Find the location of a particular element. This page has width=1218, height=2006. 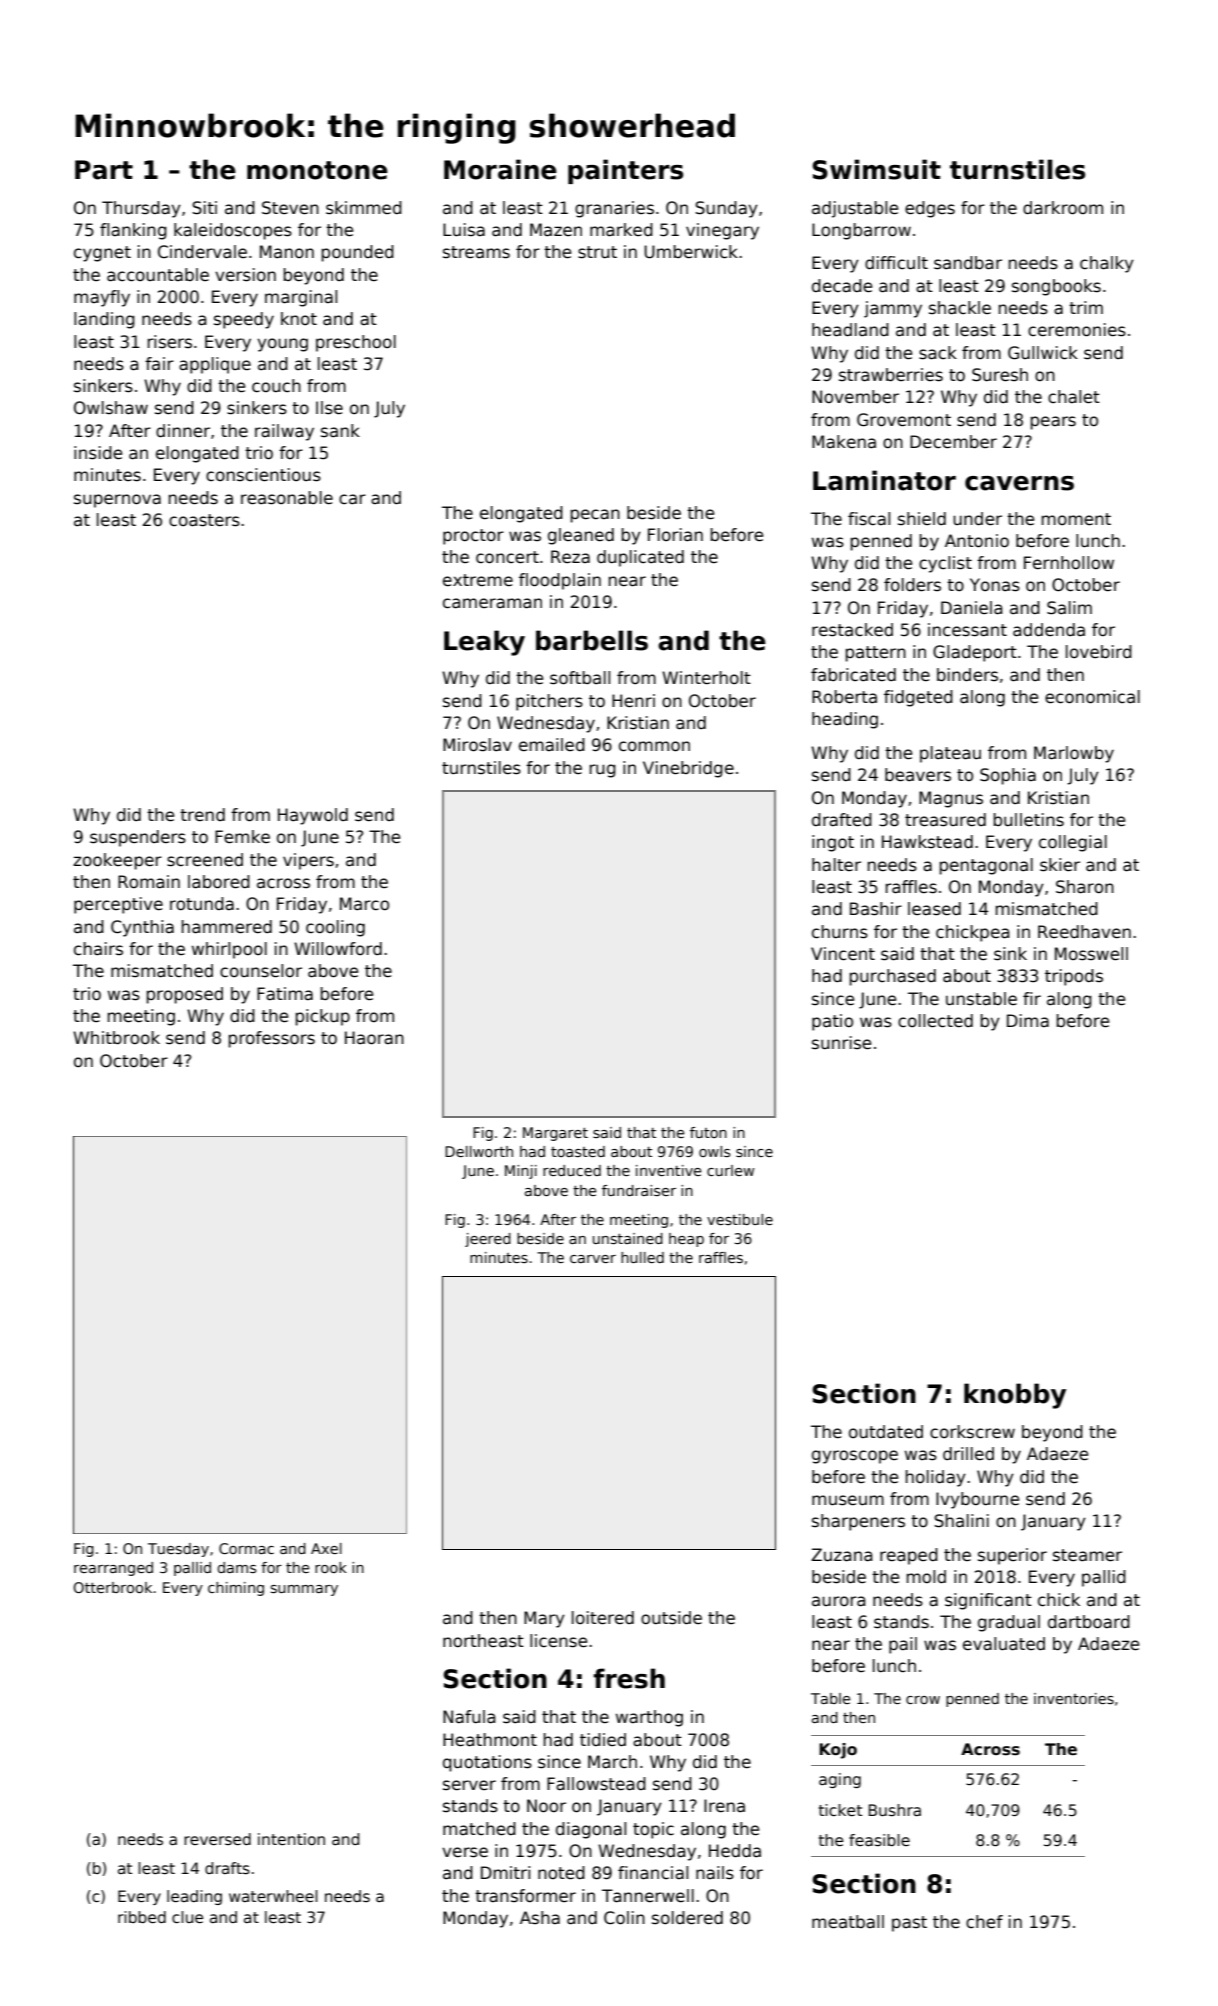

Haoran is located at coordinates (374, 1038).
